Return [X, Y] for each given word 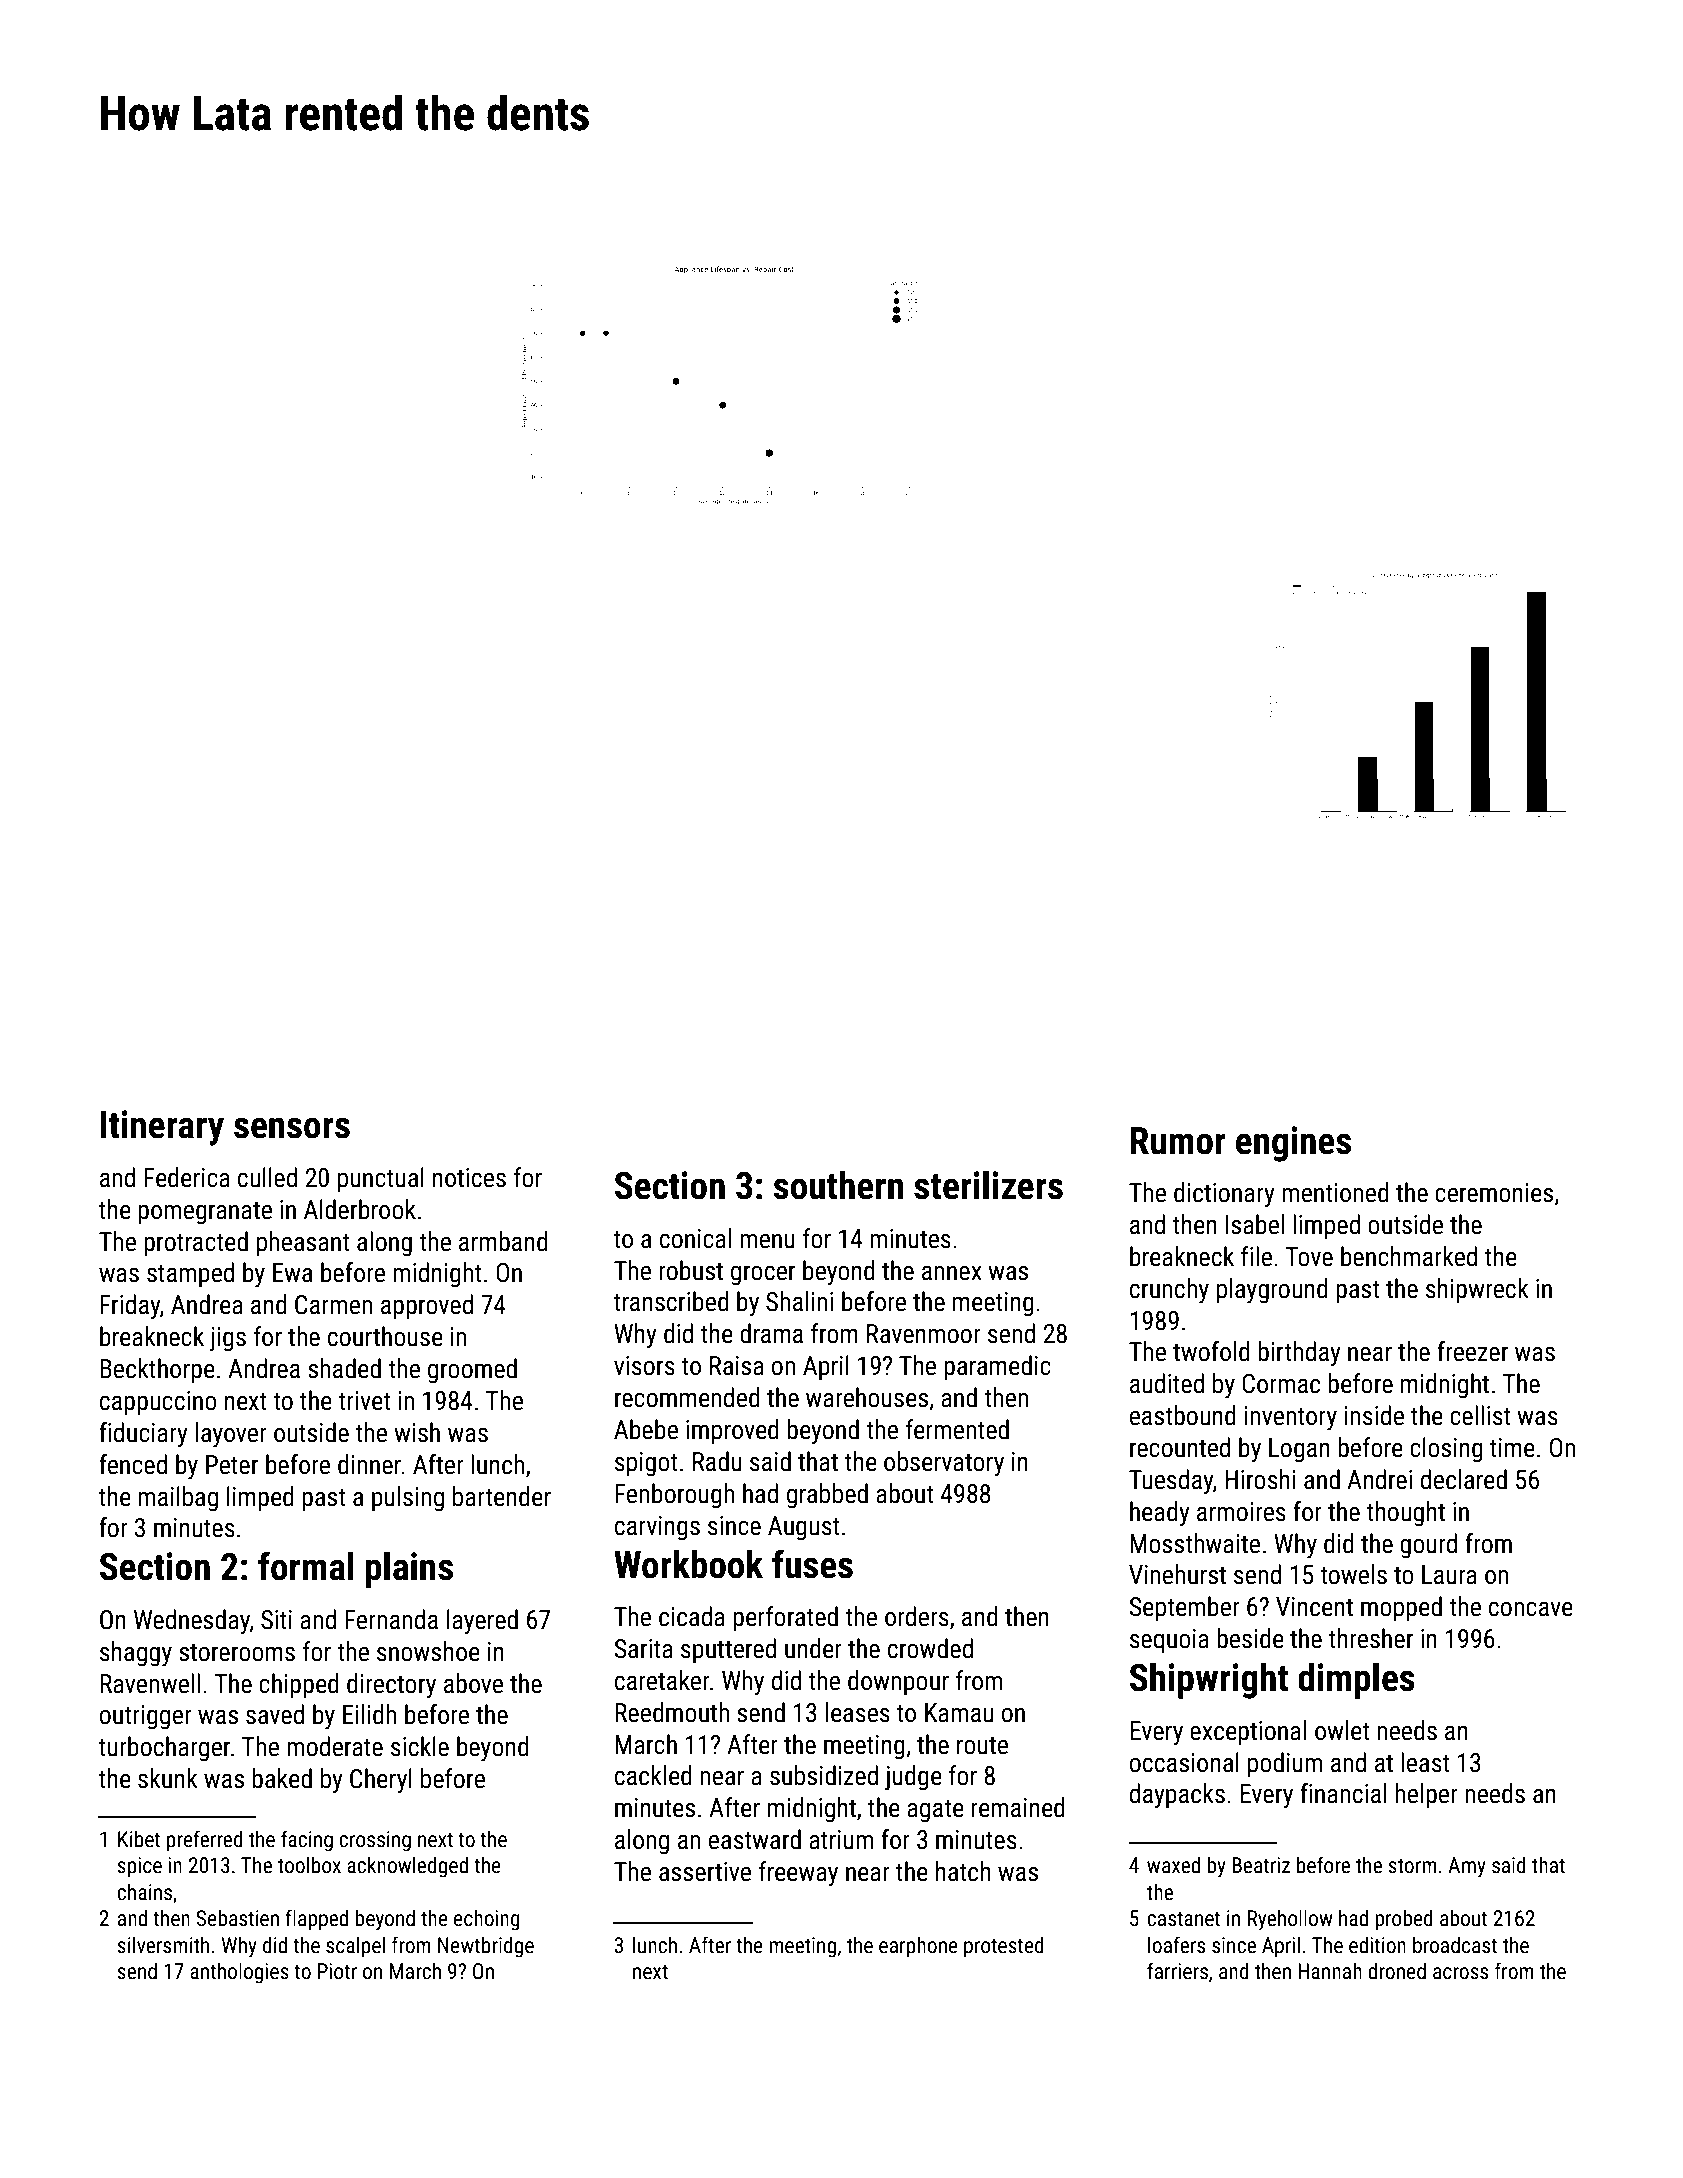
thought [1405, 1514]
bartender [502, 1496]
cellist [1480, 1415]
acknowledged [407, 1867]
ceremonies [1494, 1193]
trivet [364, 1401]
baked [282, 1778]
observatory [944, 1464]
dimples [1356, 1681]
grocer [763, 1276]
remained [1018, 1807]
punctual [381, 1180]
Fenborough [674, 1496]
